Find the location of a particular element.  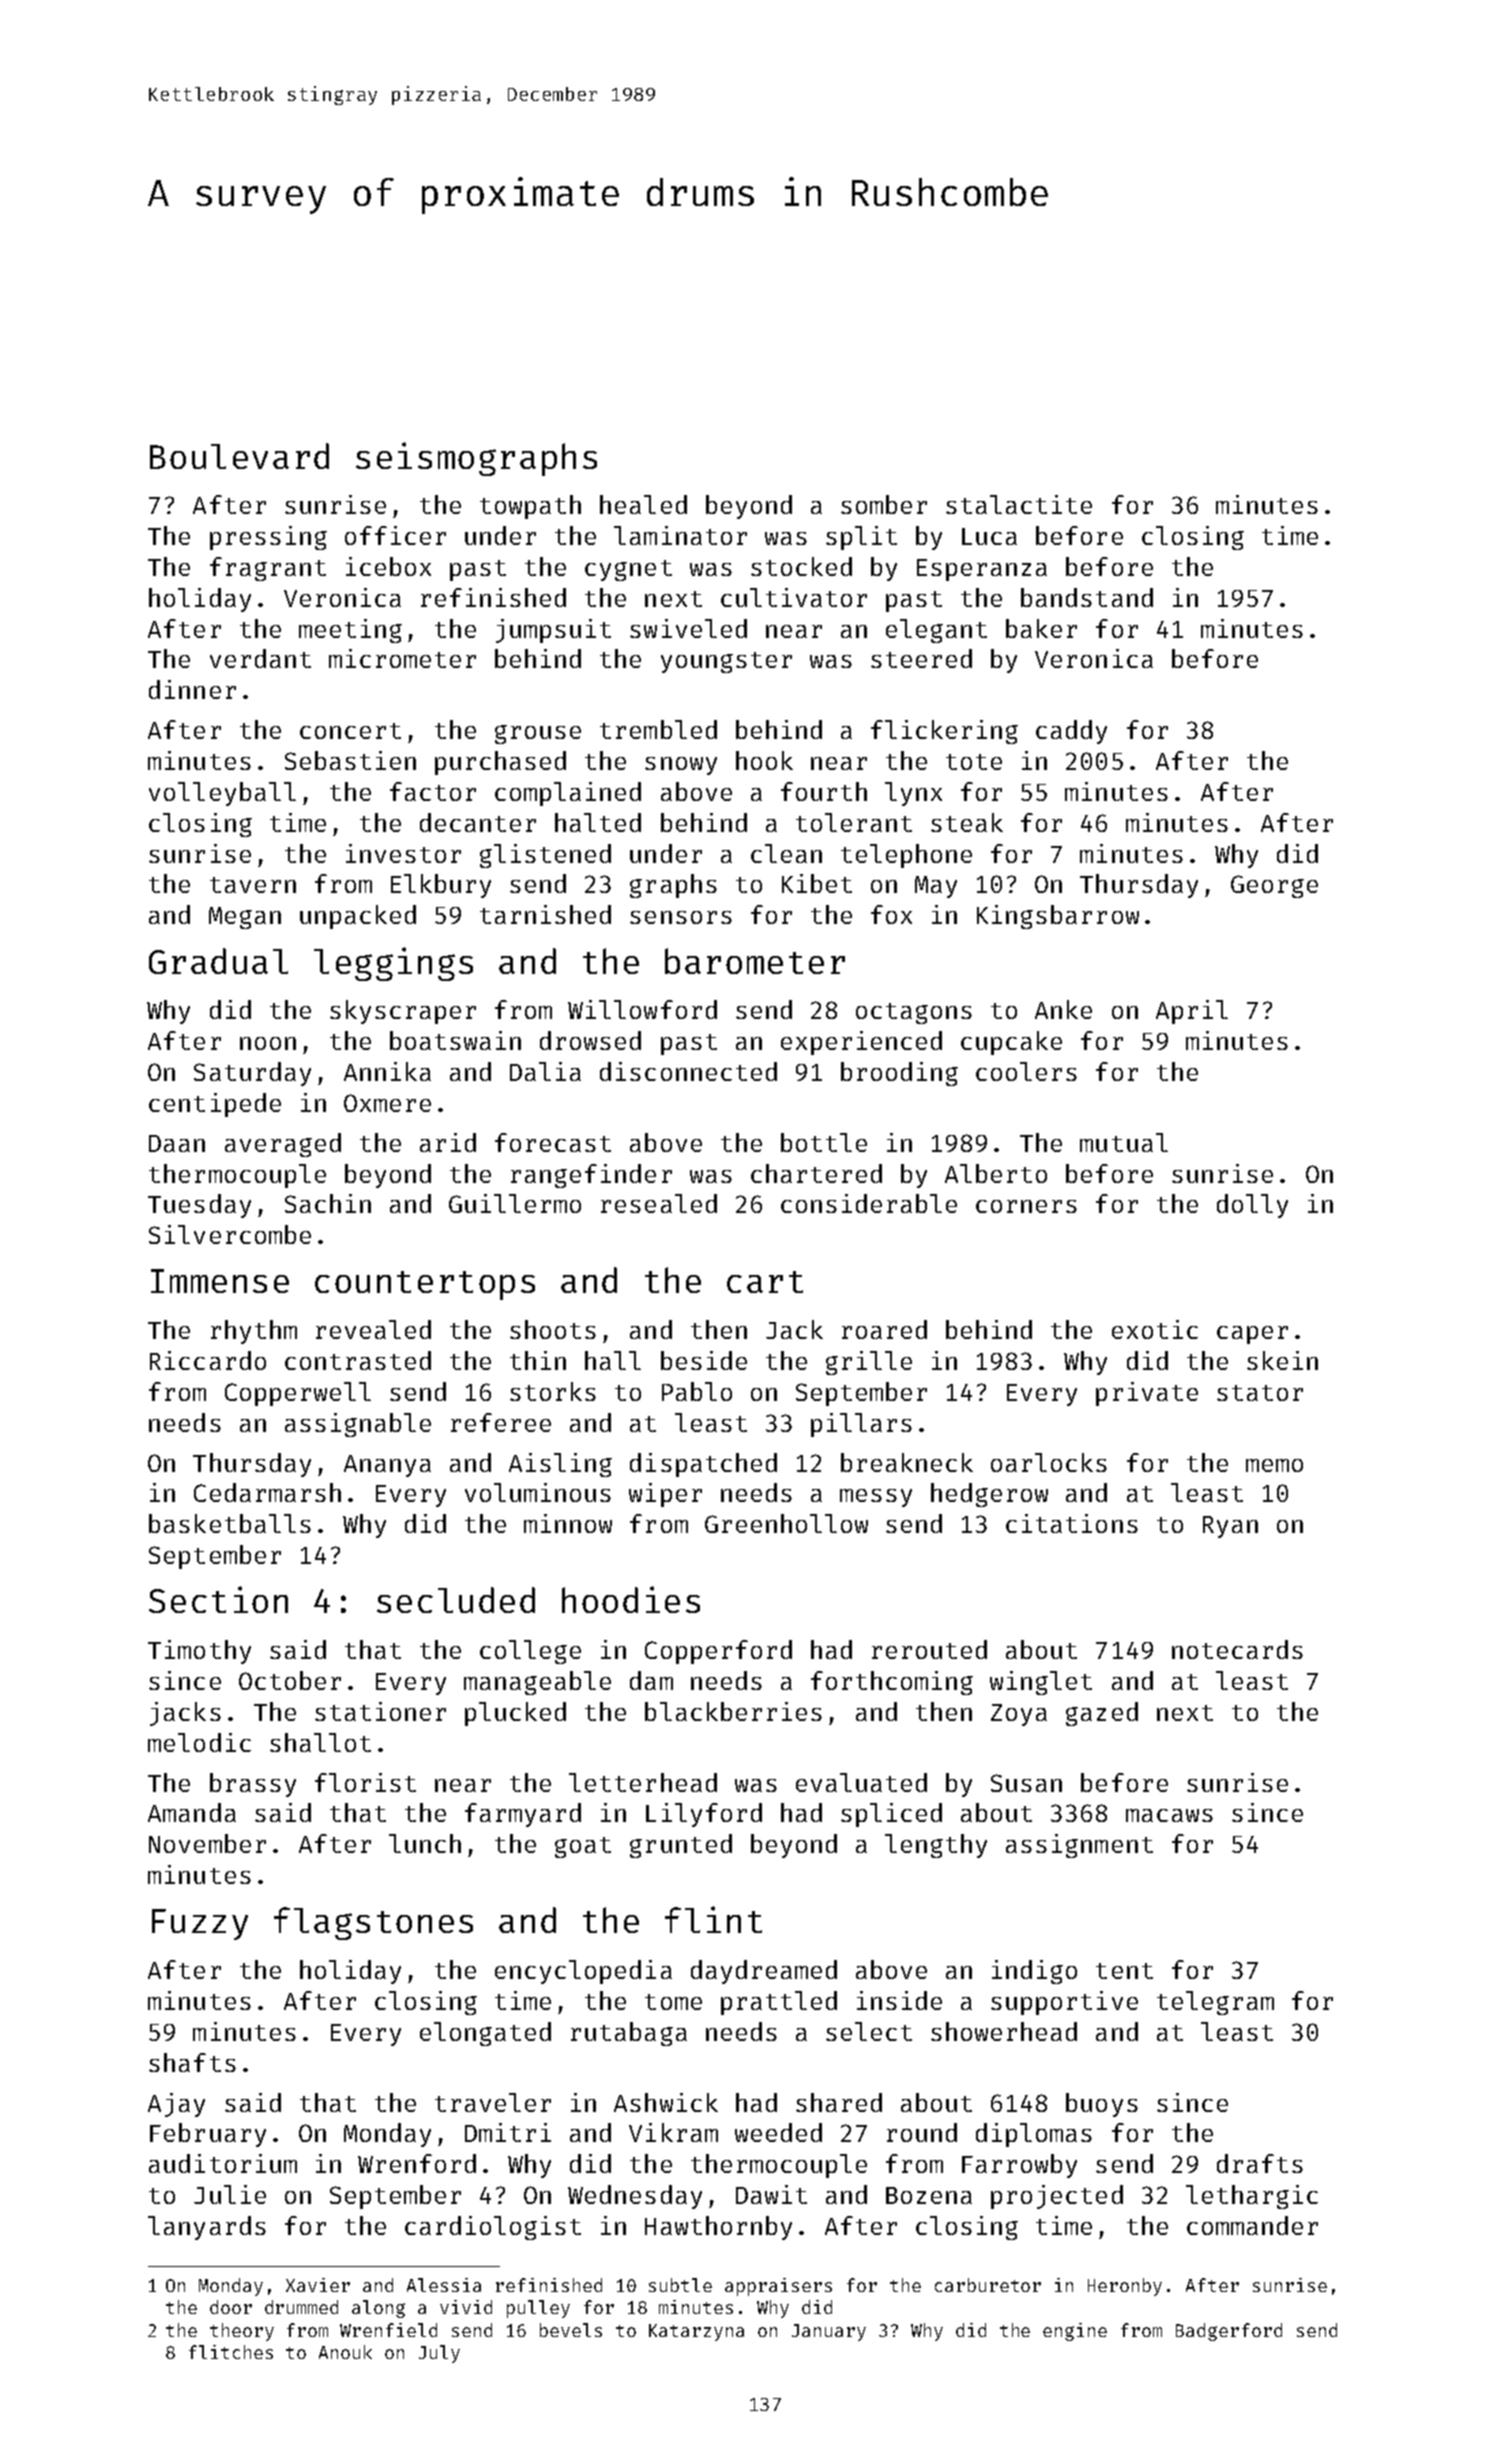

averaged is located at coordinates (283, 1145).
